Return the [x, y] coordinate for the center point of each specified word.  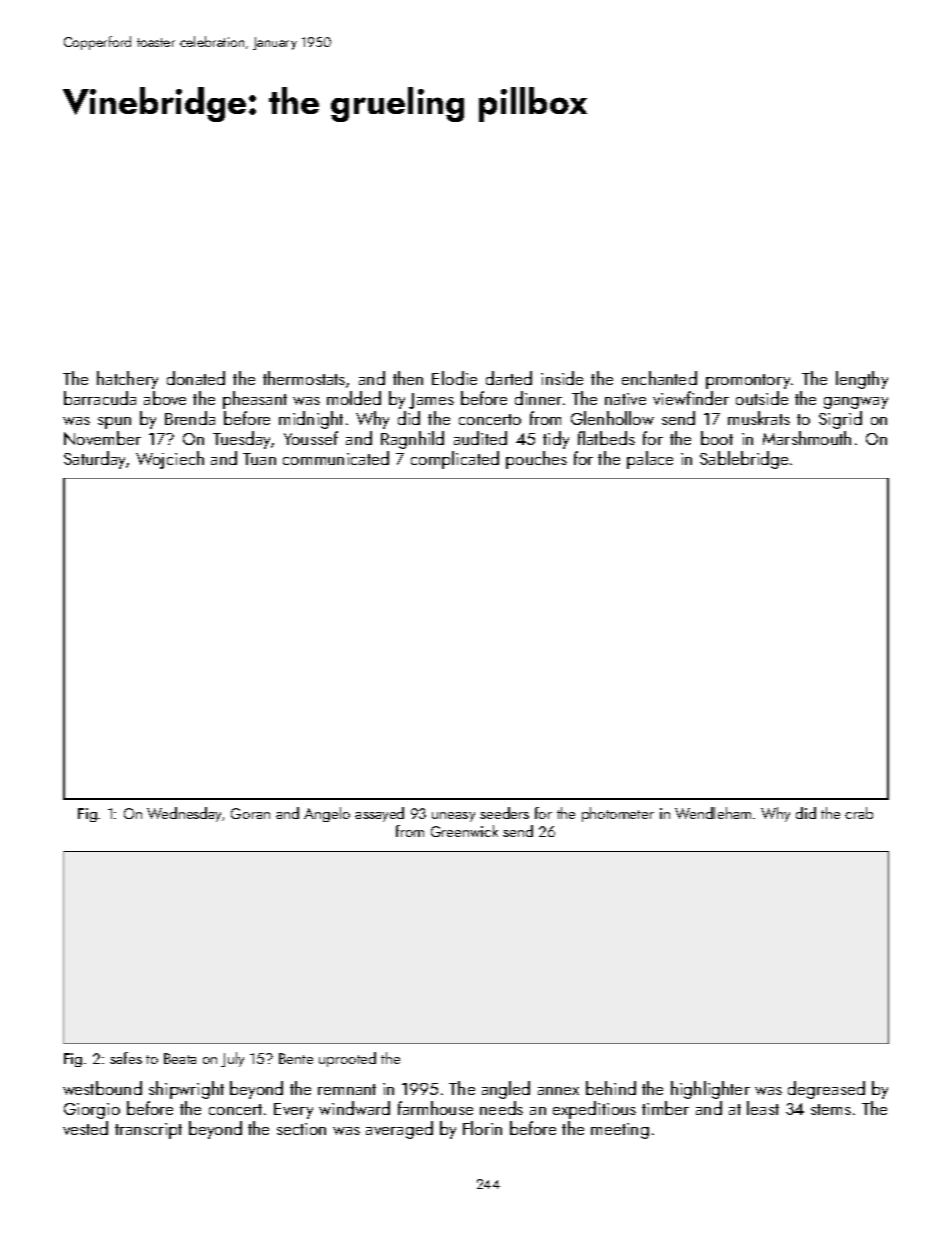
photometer [618, 814]
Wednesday [185, 814]
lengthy [862, 380]
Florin [482, 1128]
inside [562, 378]
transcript [148, 1131]
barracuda [100, 398]
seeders [504, 813]
